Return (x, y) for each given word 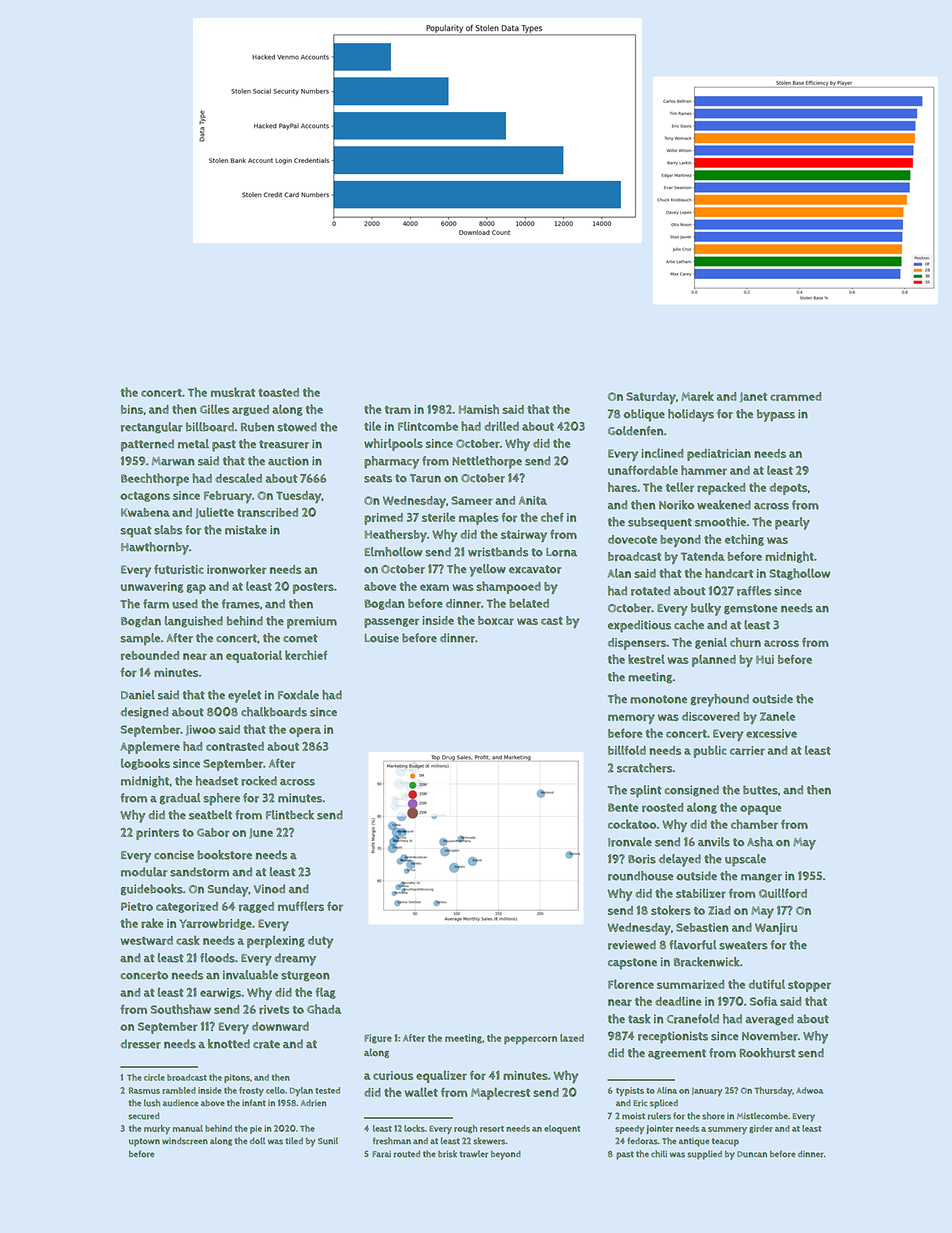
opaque (760, 810)
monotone (658, 699)
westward (147, 940)
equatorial (254, 656)
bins (132, 409)
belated (529, 603)
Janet (753, 397)
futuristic (179, 569)
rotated (650, 591)
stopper (809, 986)
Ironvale (630, 842)
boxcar (496, 620)
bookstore (224, 855)
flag (325, 993)
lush (152, 1103)
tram (398, 410)
